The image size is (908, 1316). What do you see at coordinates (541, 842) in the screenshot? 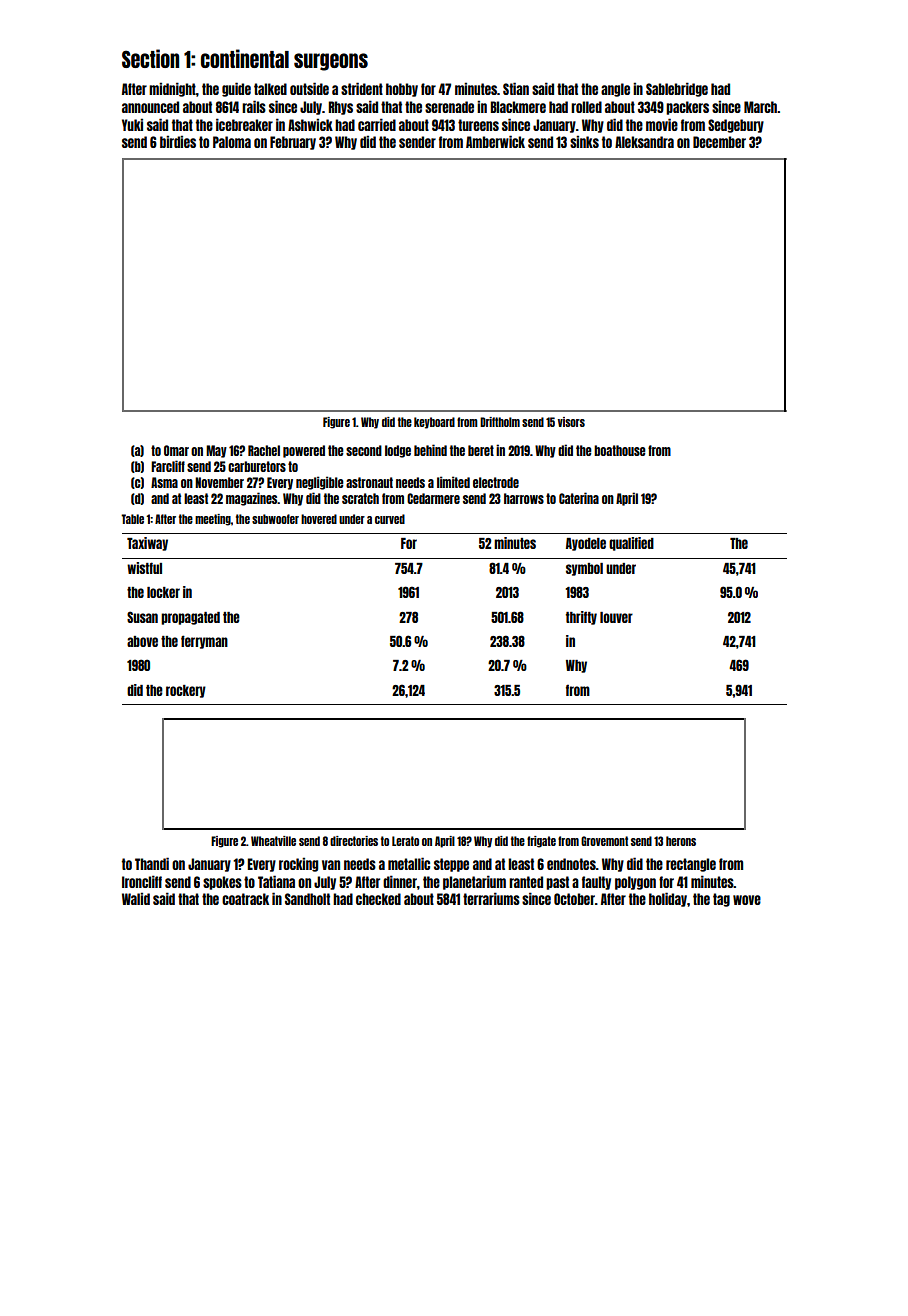
I see `frigate` at bounding box center [541, 842].
